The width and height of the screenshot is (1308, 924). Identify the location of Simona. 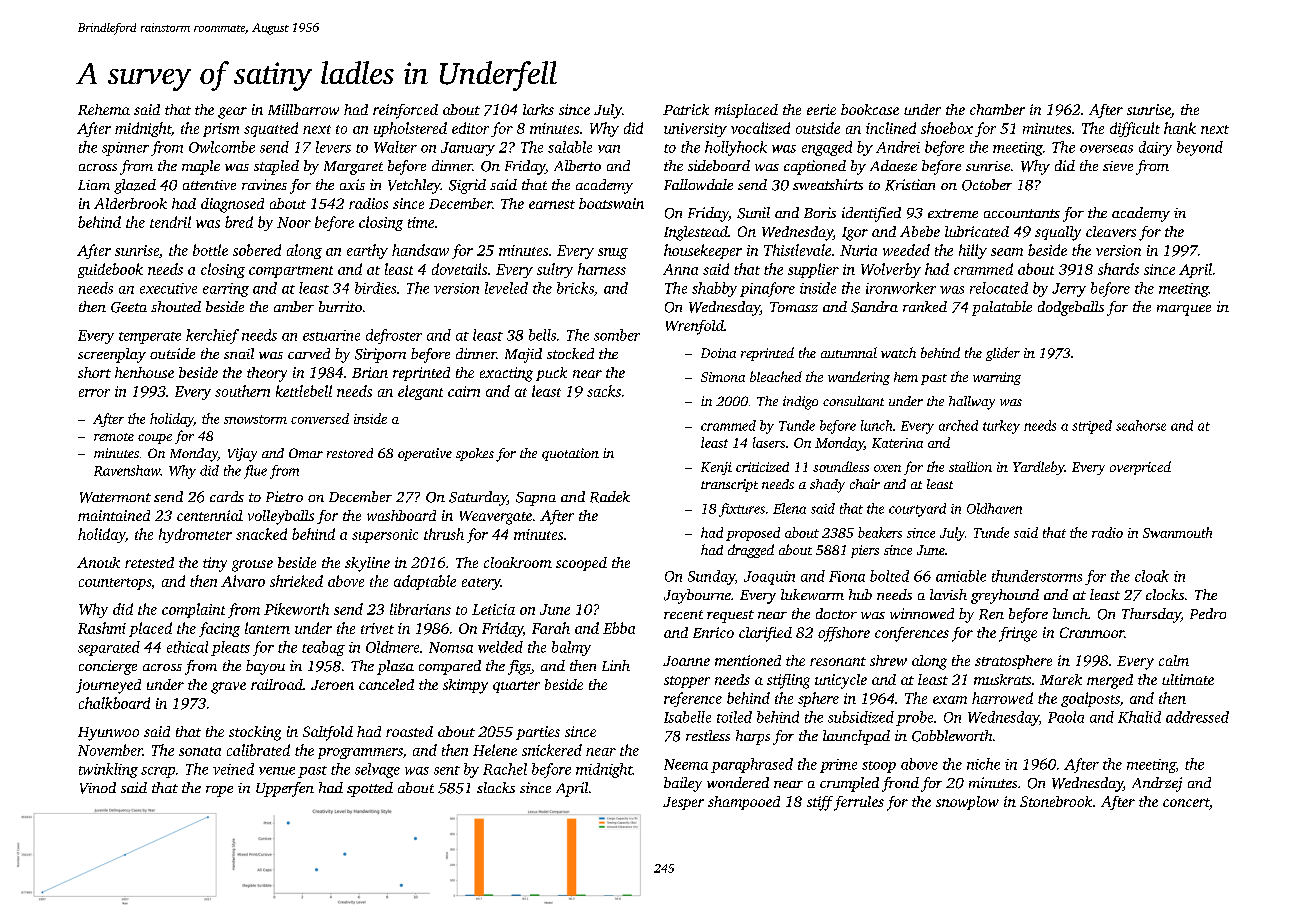
(723, 377).
